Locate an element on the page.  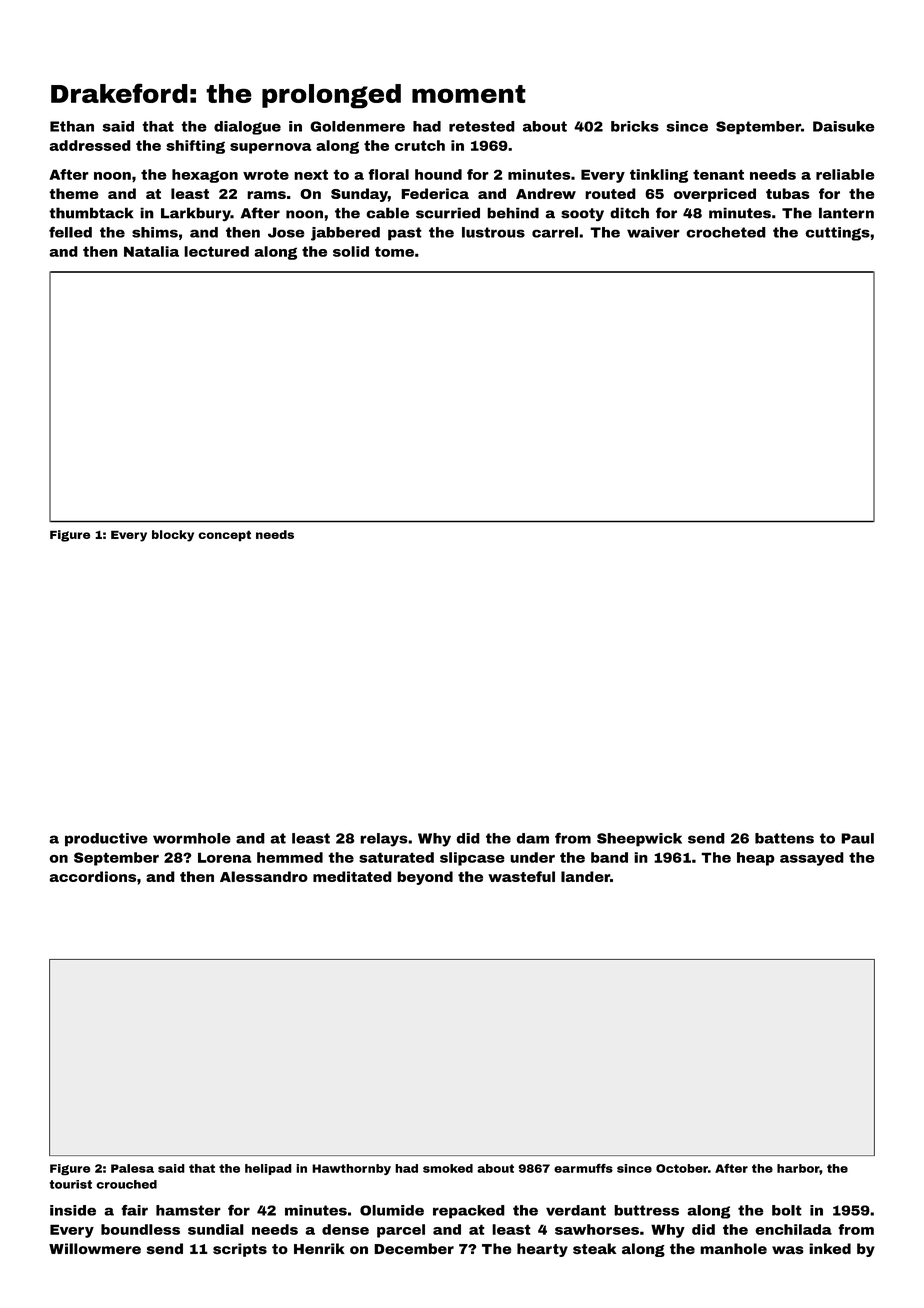
harbor is located at coordinates (798, 1168).
